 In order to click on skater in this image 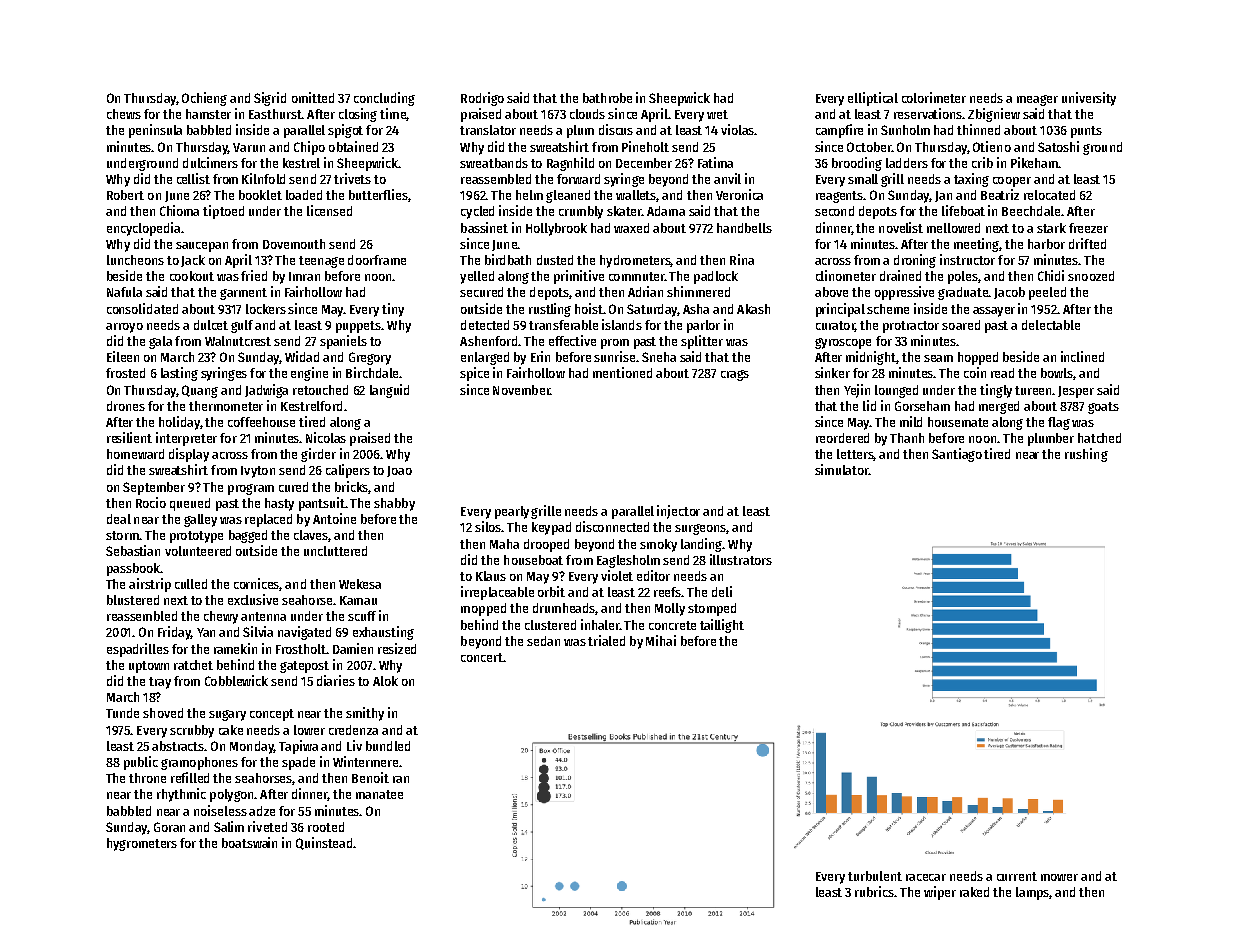, I will do `click(624, 211)`.
